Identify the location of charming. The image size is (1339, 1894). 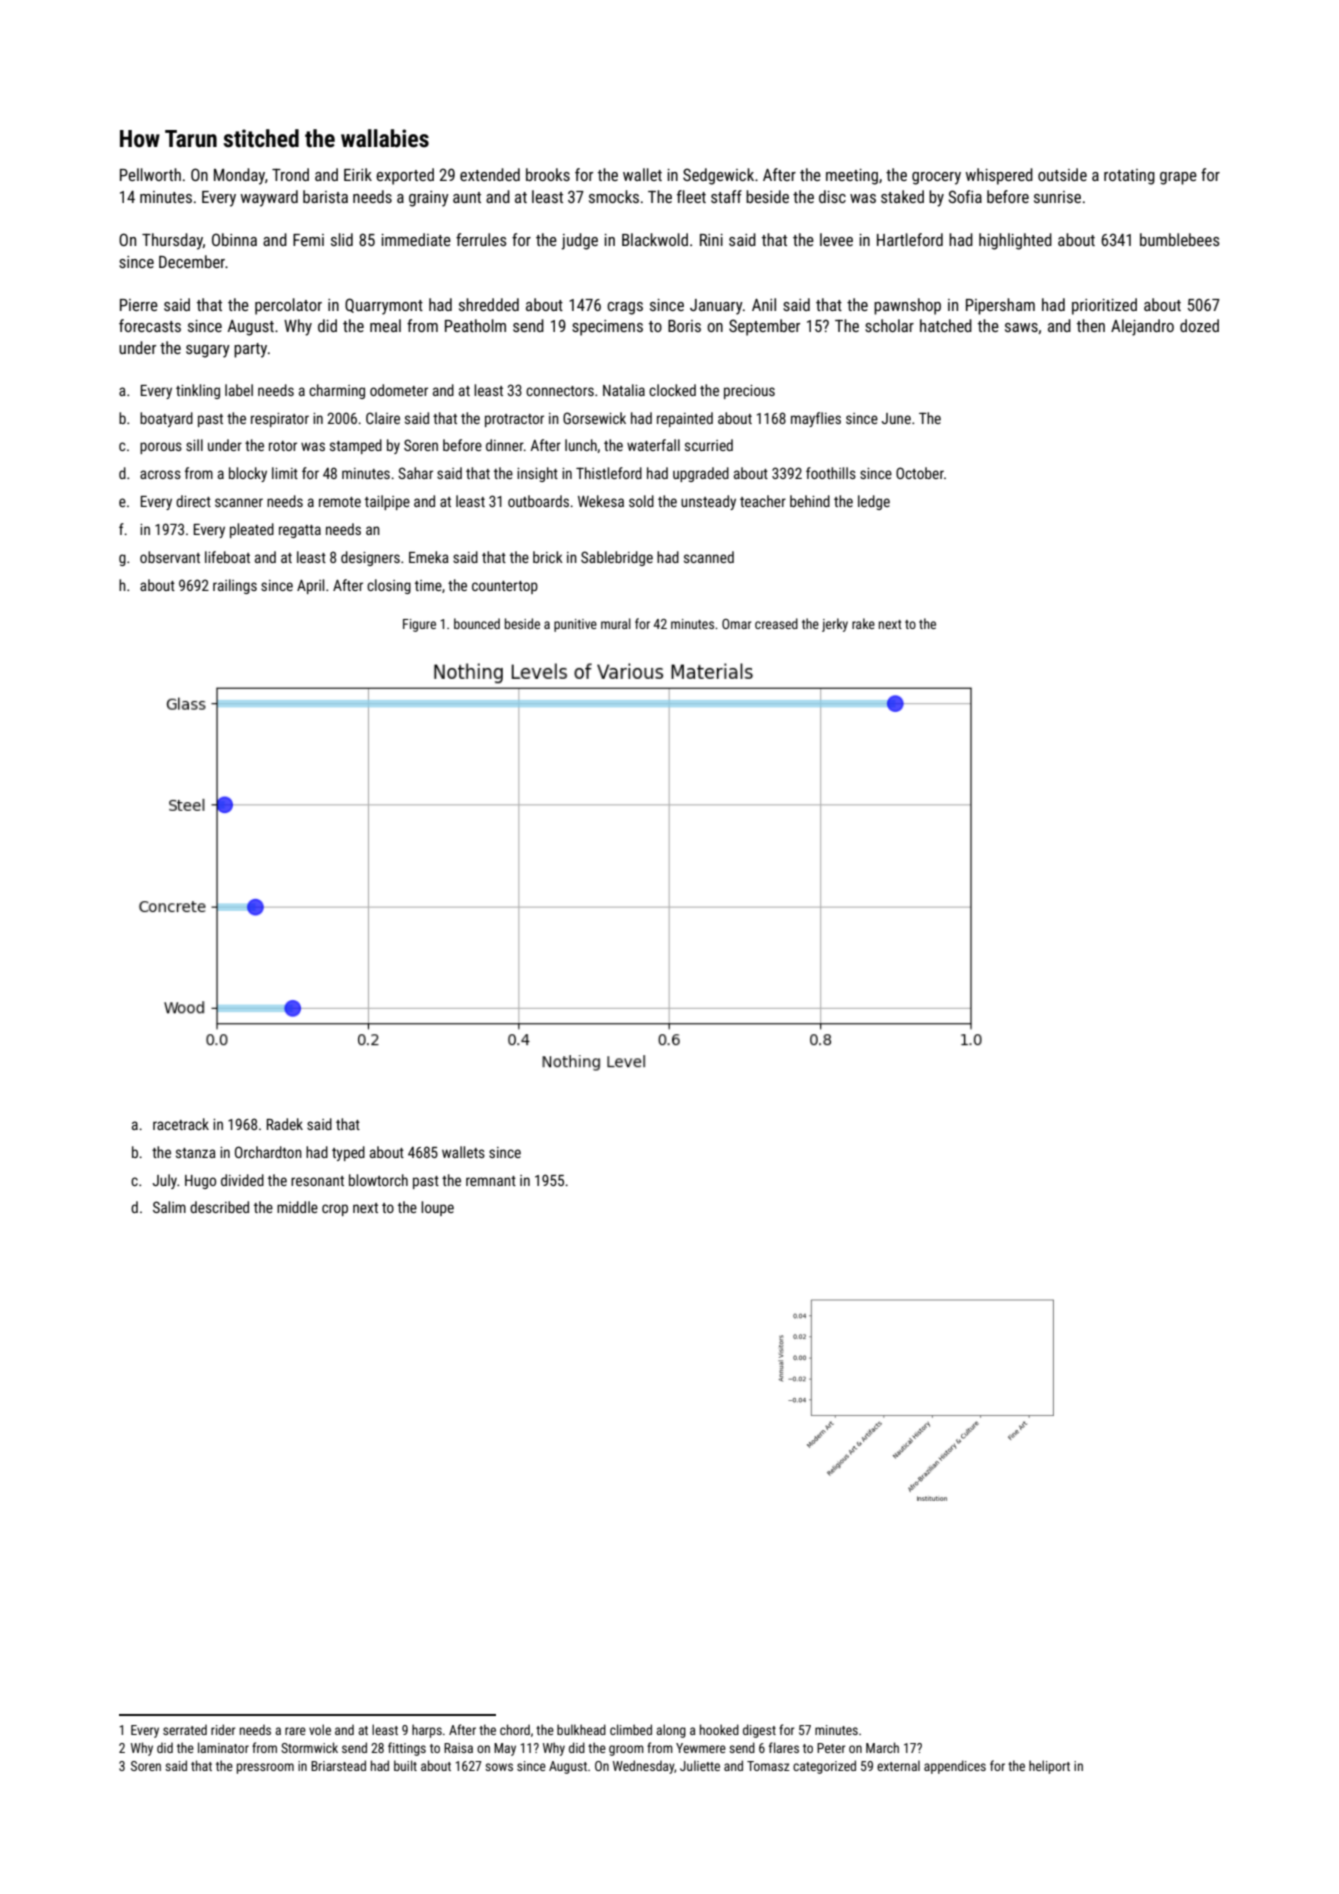
(337, 391).
